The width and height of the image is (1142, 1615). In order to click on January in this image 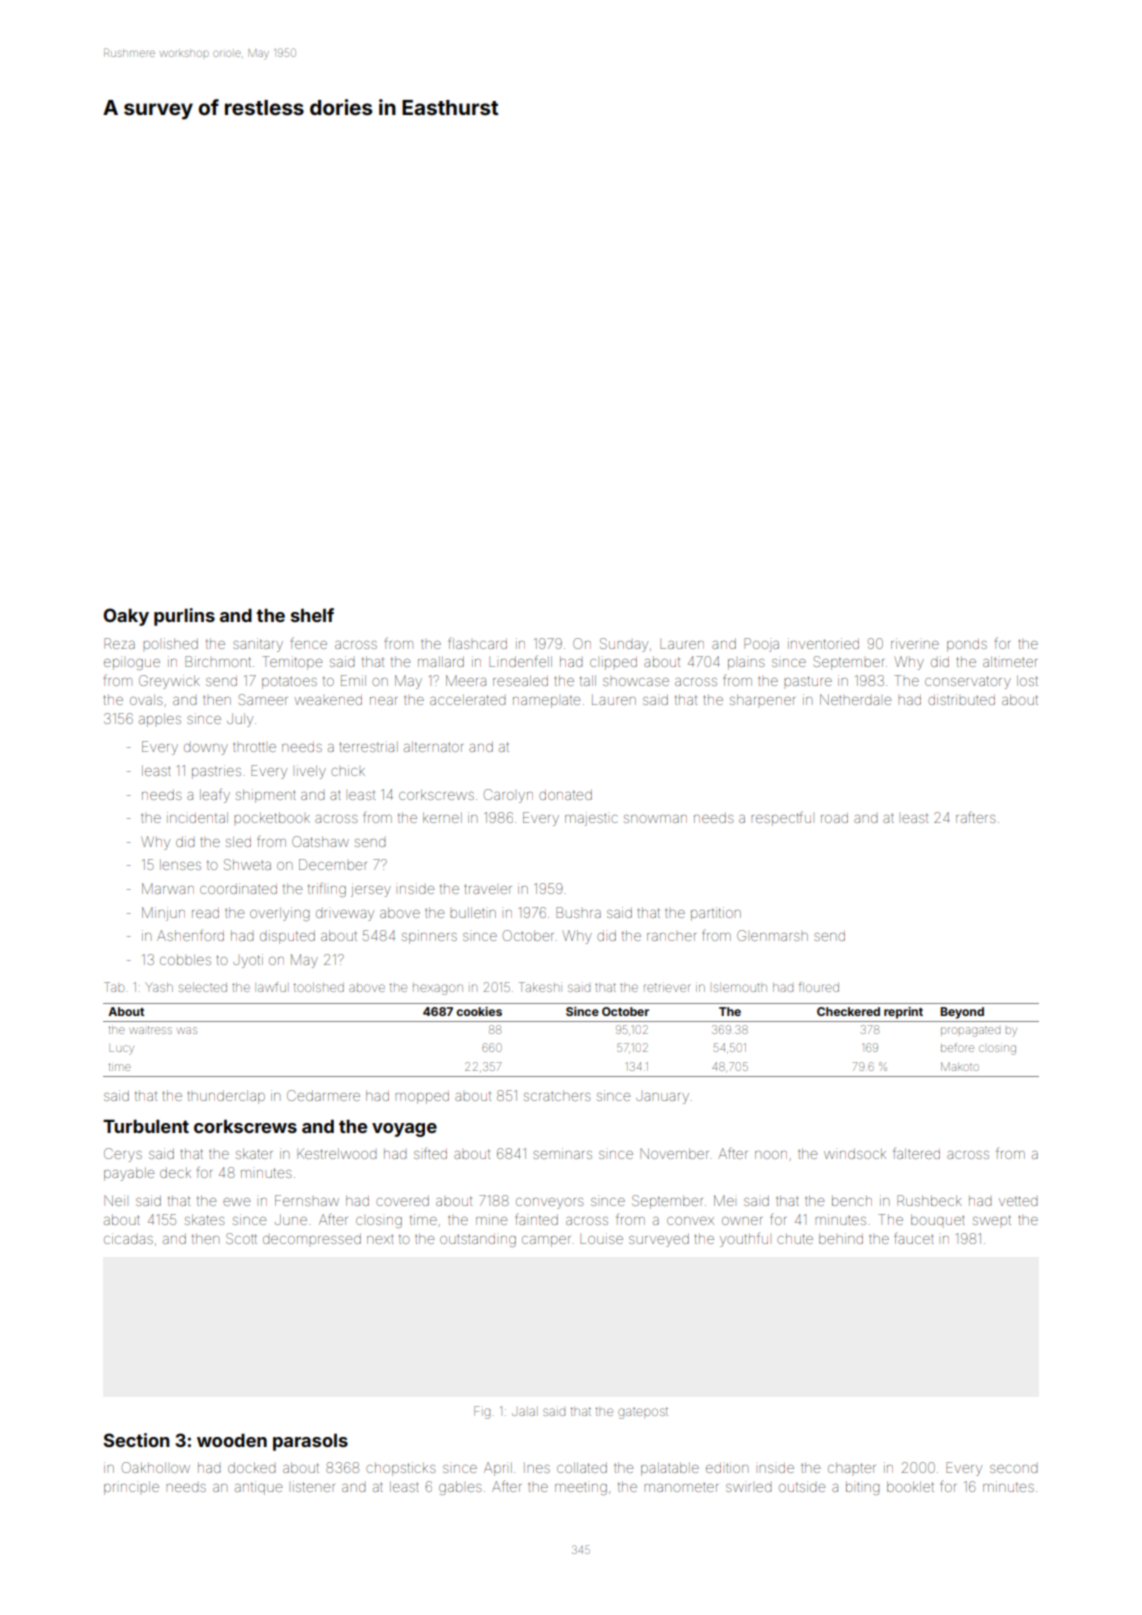, I will do `click(662, 1098)`.
